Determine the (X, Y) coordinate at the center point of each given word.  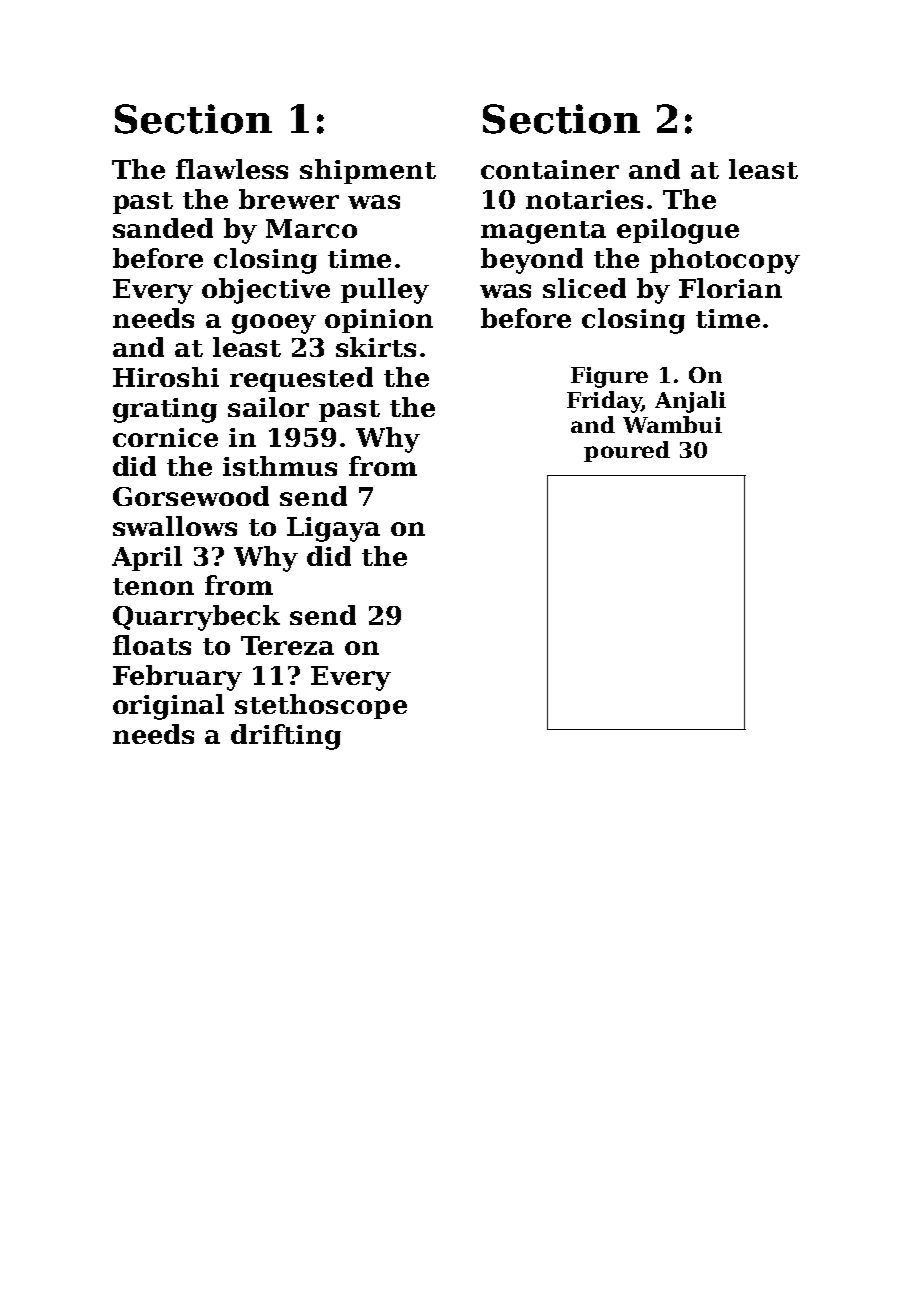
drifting (286, 737)
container (550, 169)
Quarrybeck (196, 618)
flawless (232, 169)
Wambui (672, 424)
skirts (376, 347)
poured (627, 451)
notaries (584, 199)
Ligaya (333, 529)
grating (165, 410)
